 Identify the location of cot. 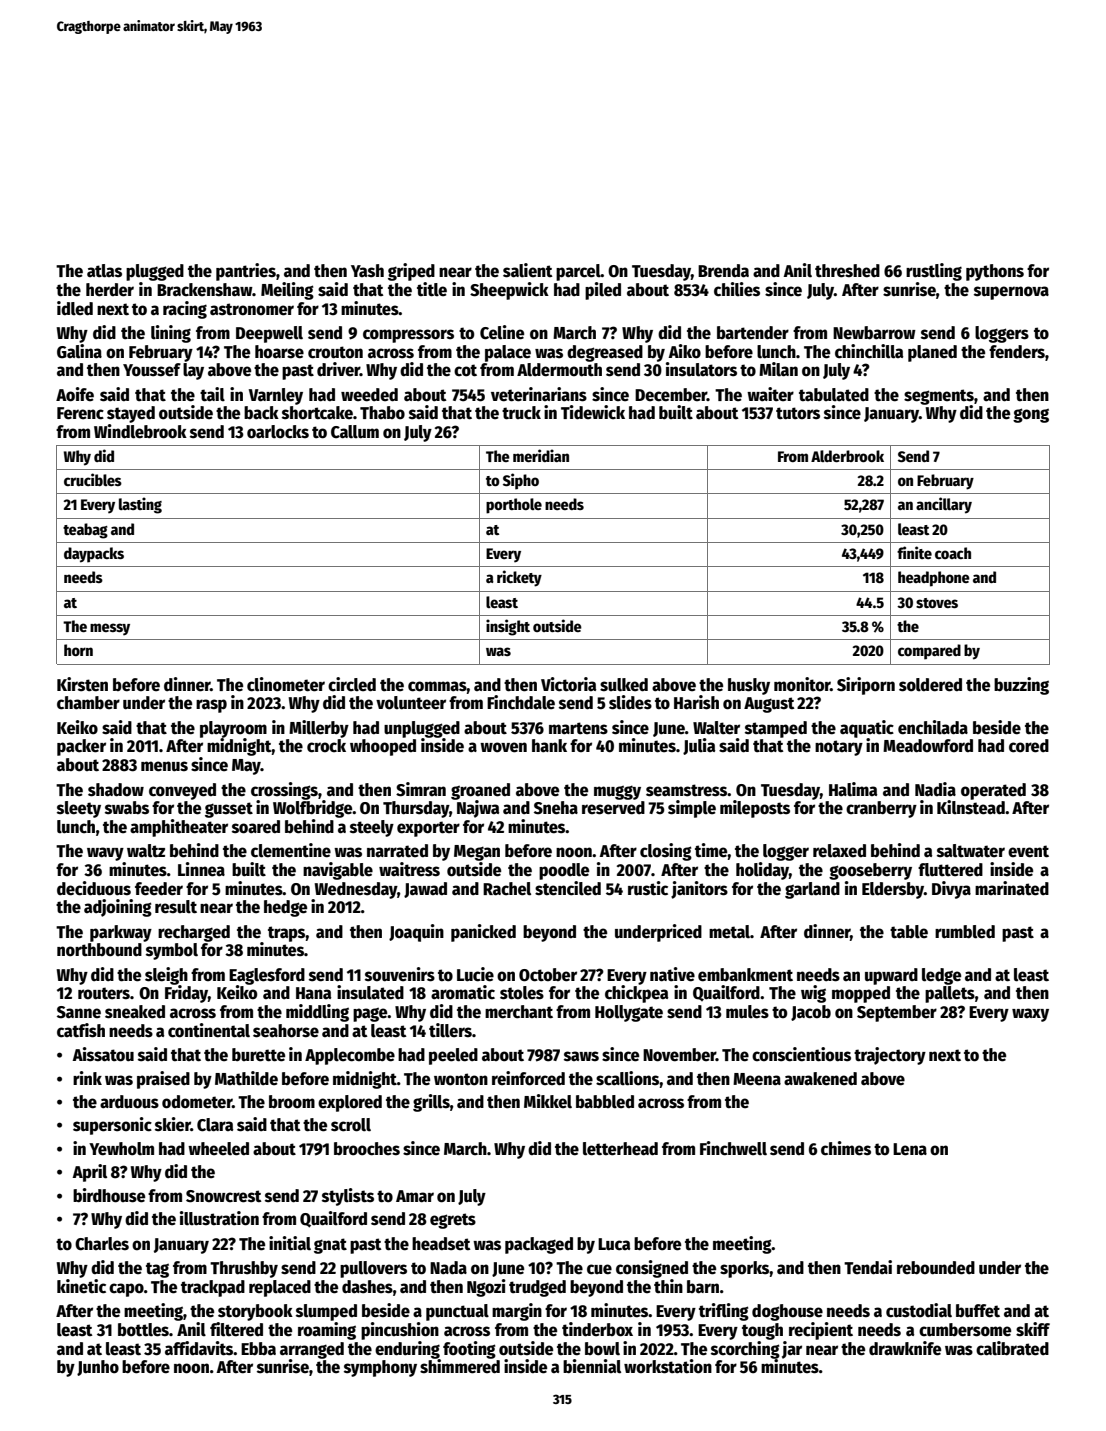
(465, 370).
